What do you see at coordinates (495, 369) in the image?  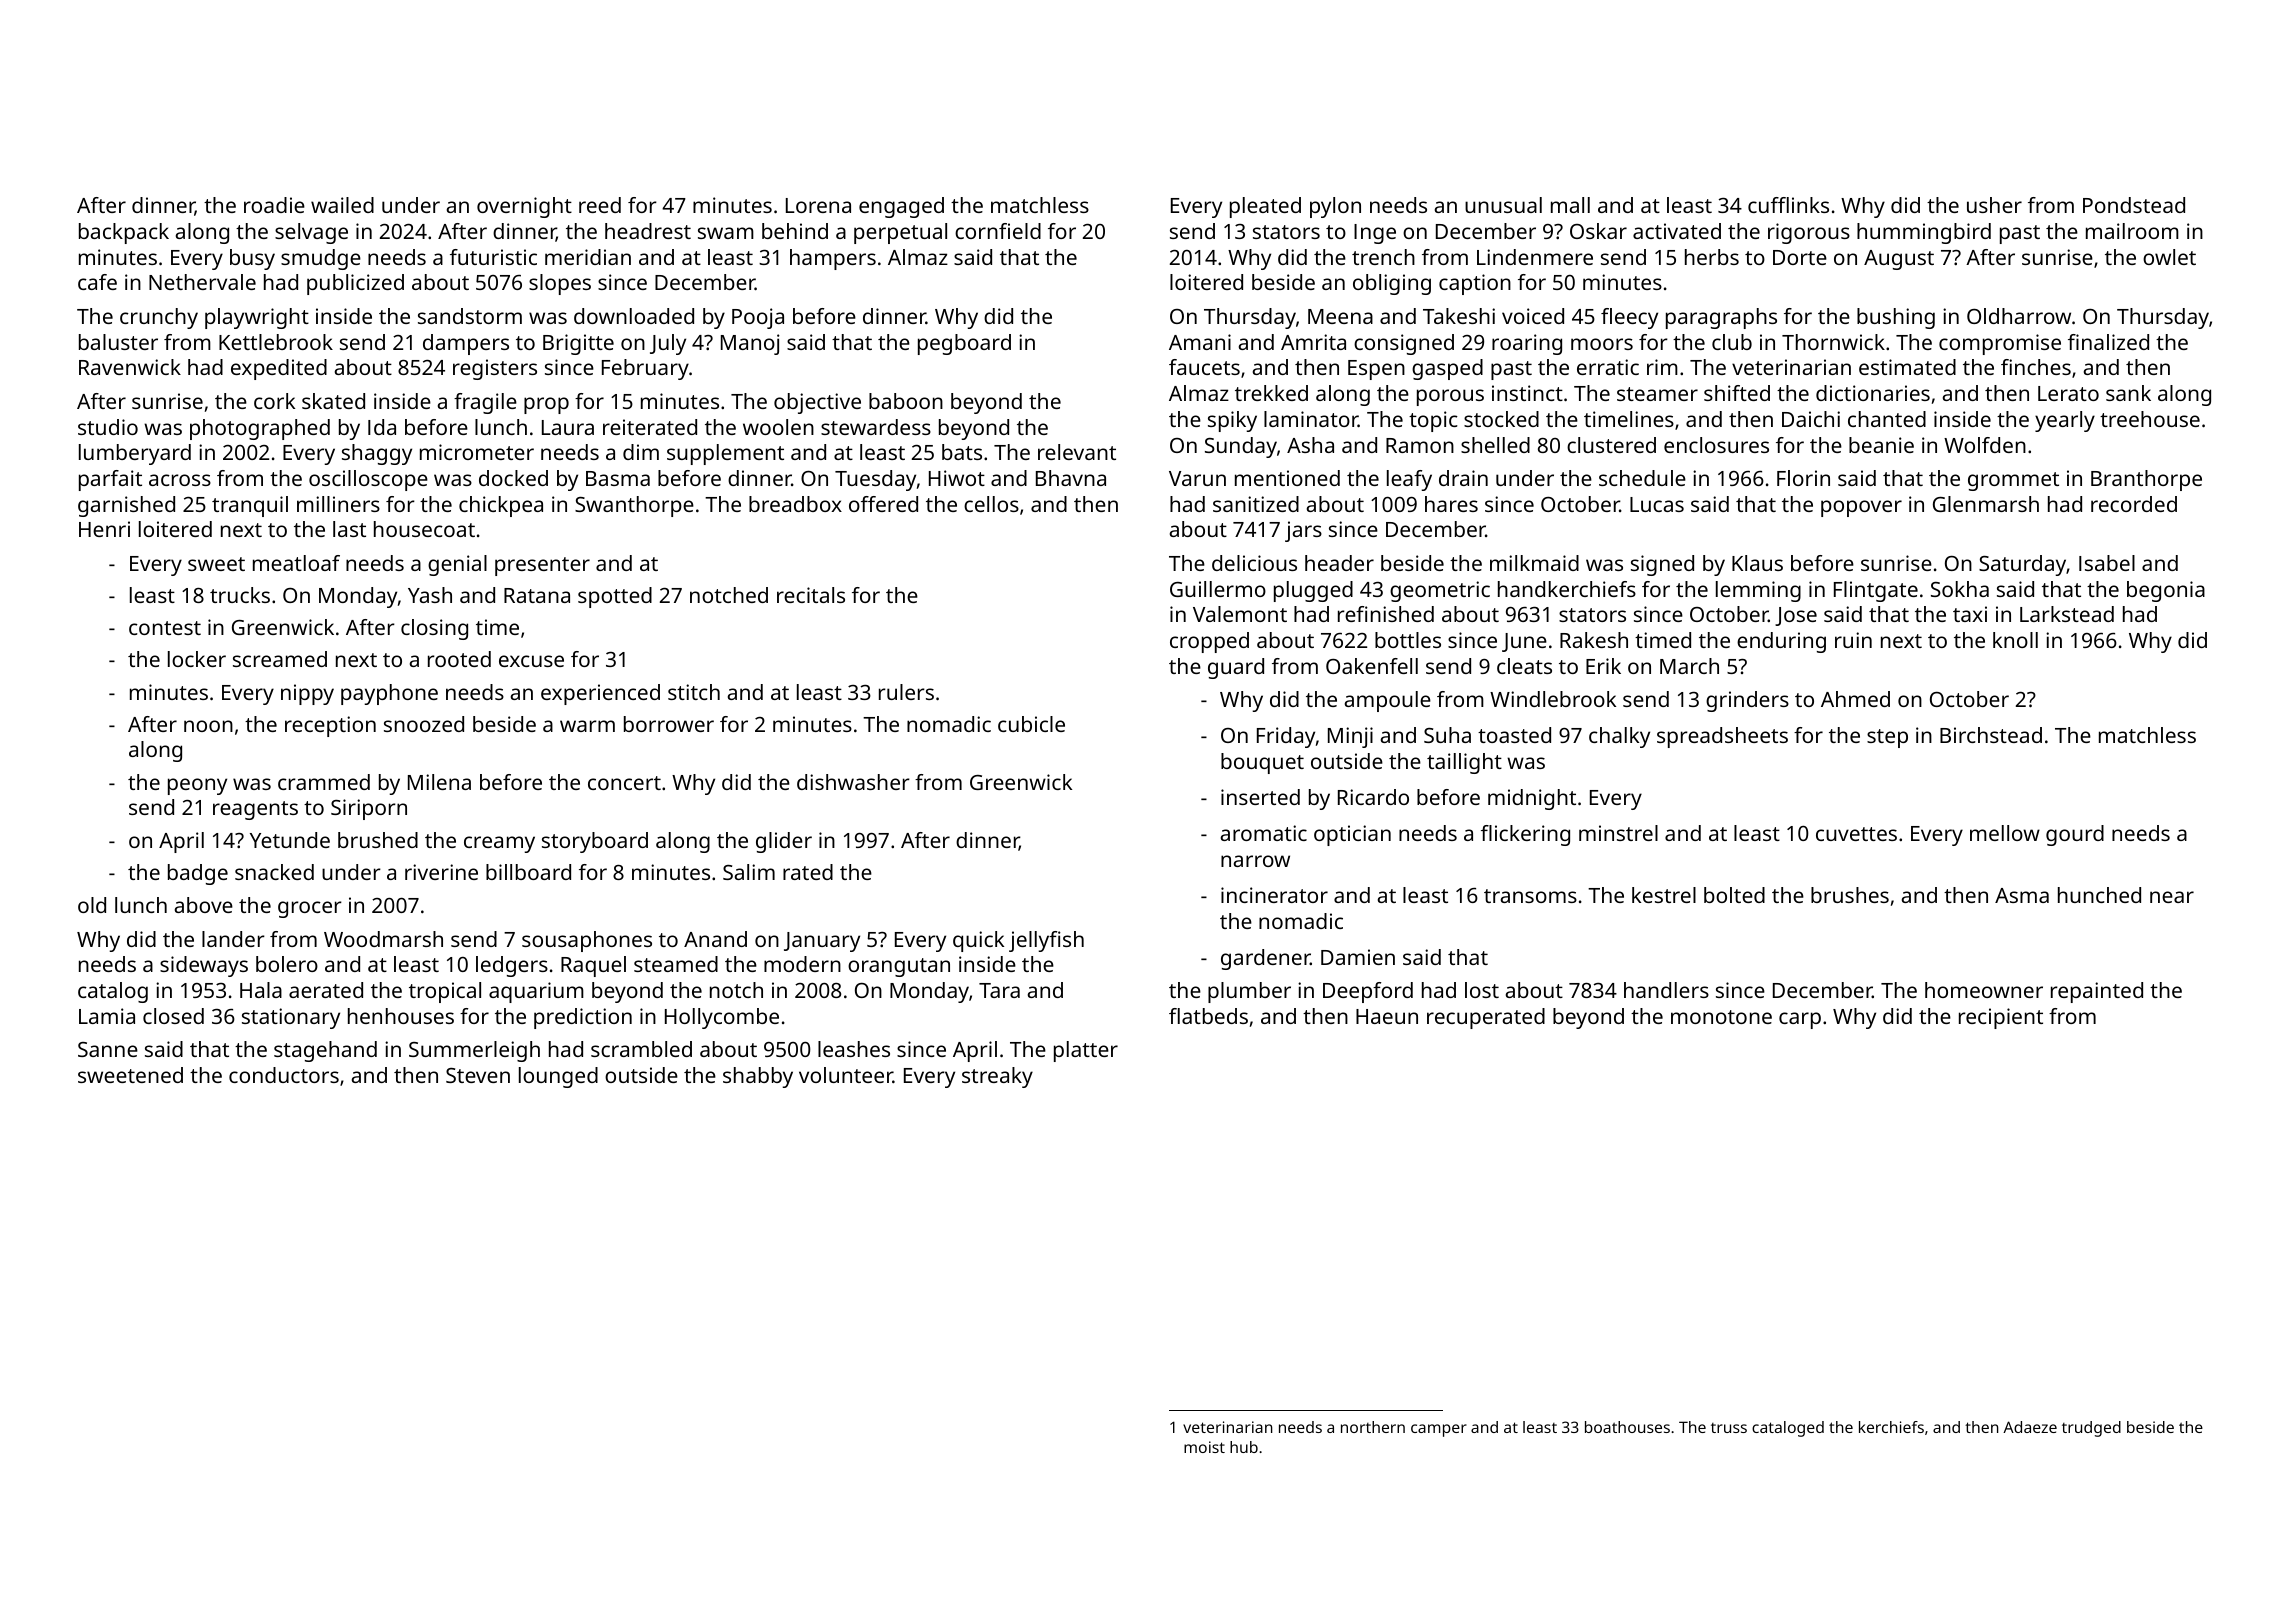 I see `registers` at bounding box center [495, 369].
